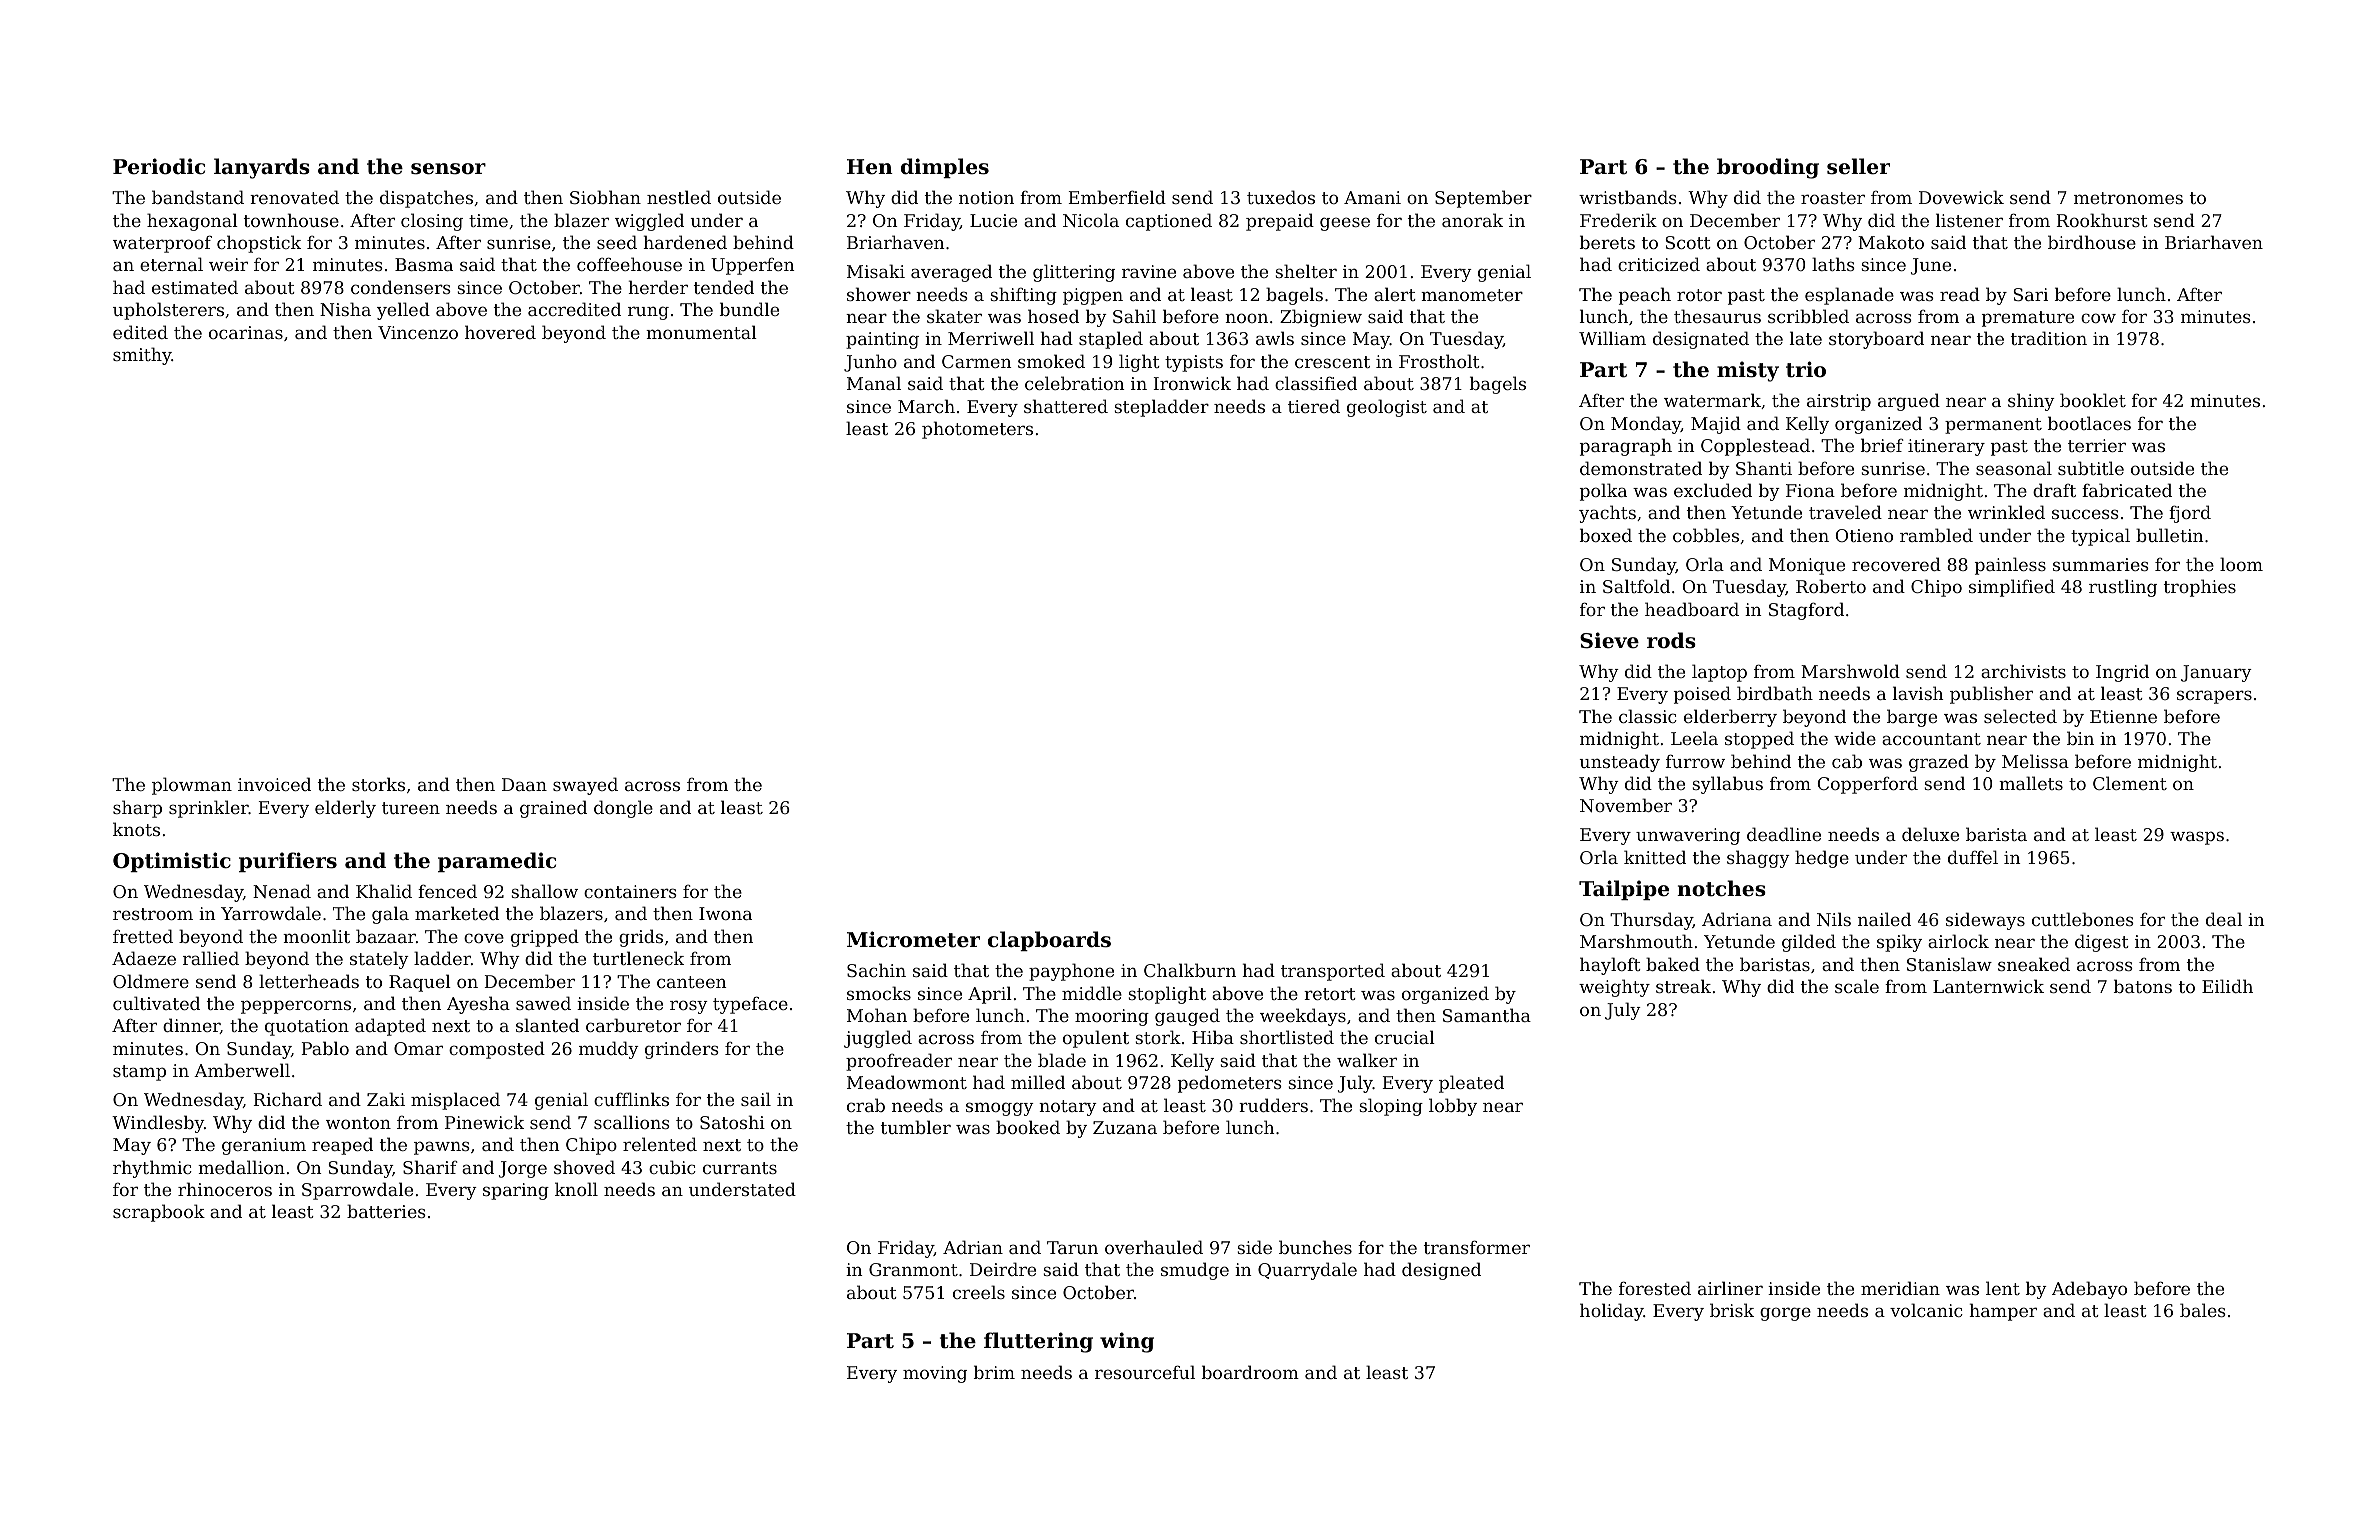  I want to click on skater, so click(954, 316).
